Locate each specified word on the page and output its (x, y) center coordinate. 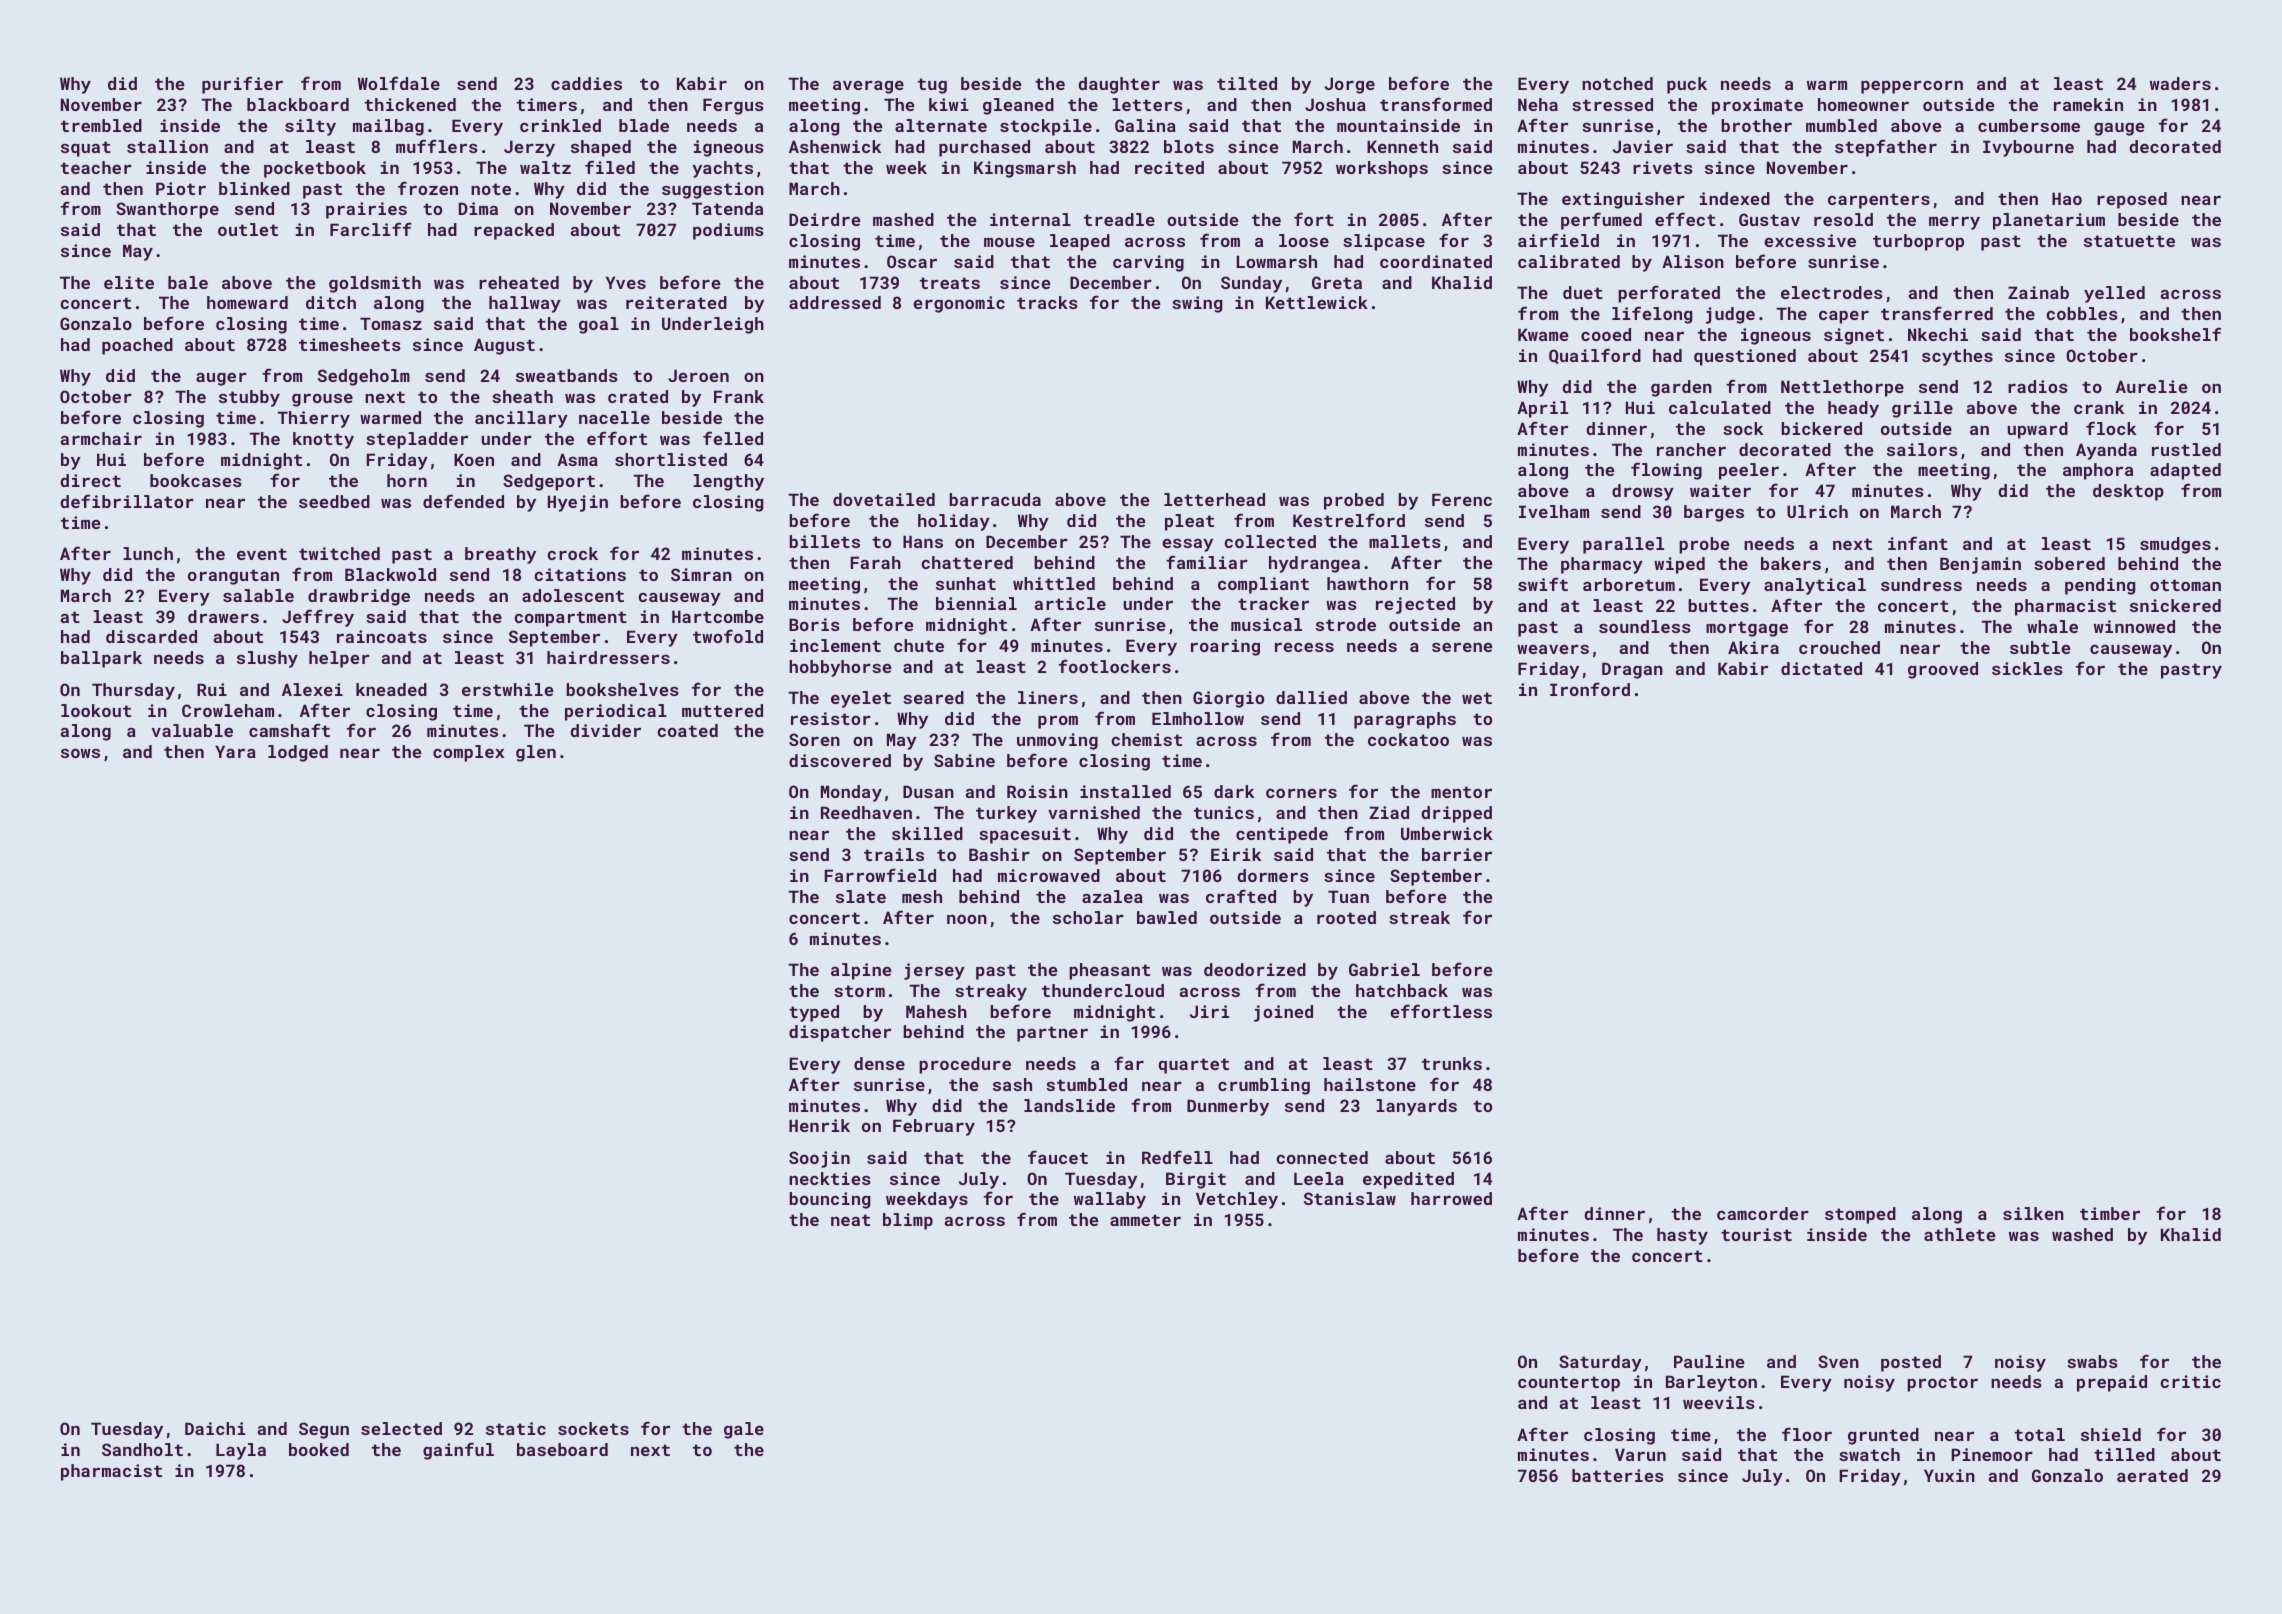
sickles (2027, 668)
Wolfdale (399, 83)
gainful (458, 1451)
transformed (1436, 104)
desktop (2128, 492)
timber (2110, 1213)
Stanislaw (1350, 1198)
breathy (500, 555)
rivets (1663, 167)
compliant (1263, 585)
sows (80, 753)
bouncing (829, 1200)
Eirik (1236, 854)
